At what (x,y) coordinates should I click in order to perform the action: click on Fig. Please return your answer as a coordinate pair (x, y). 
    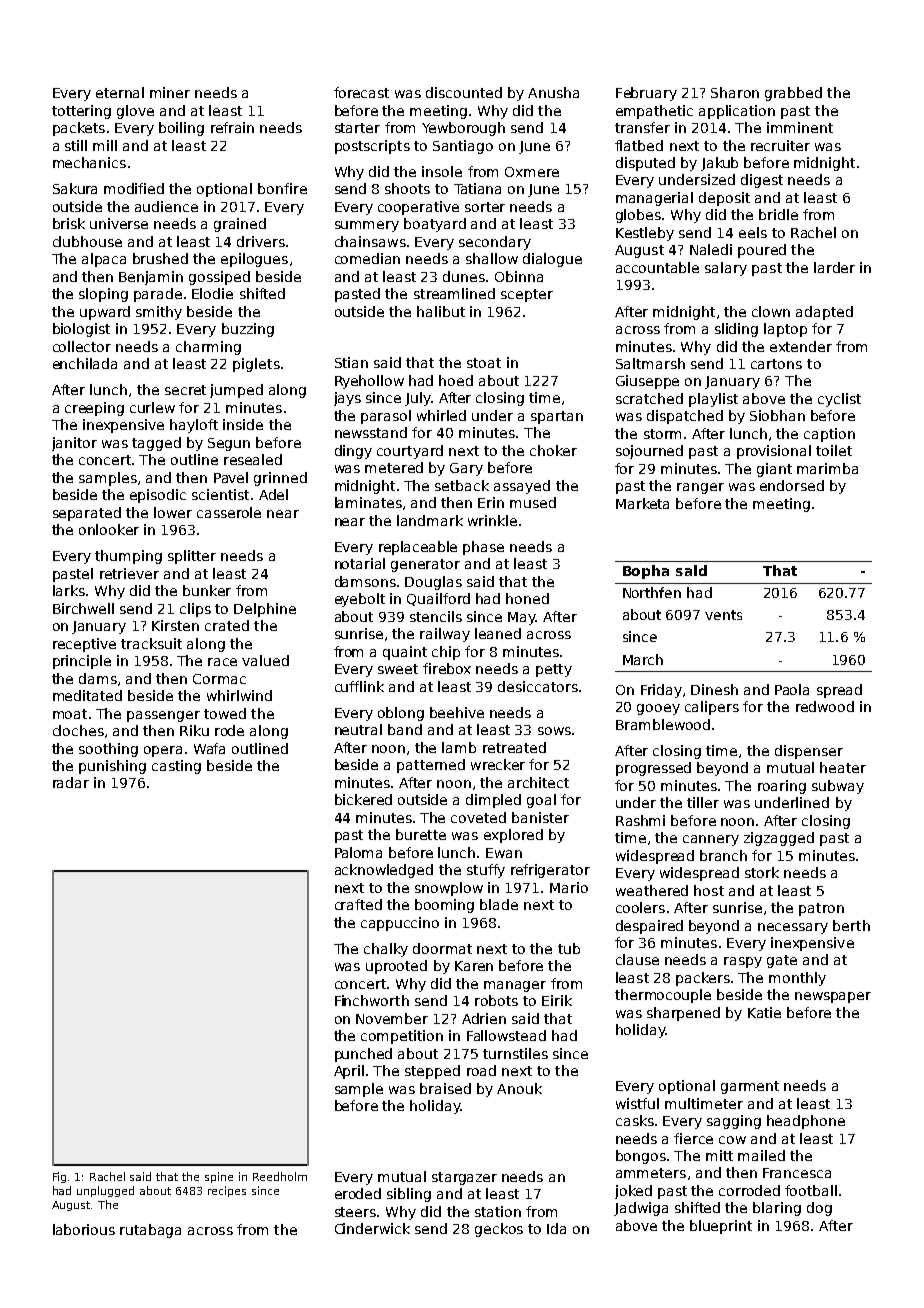
    Looking at the image, I should click on (59, 1177).
